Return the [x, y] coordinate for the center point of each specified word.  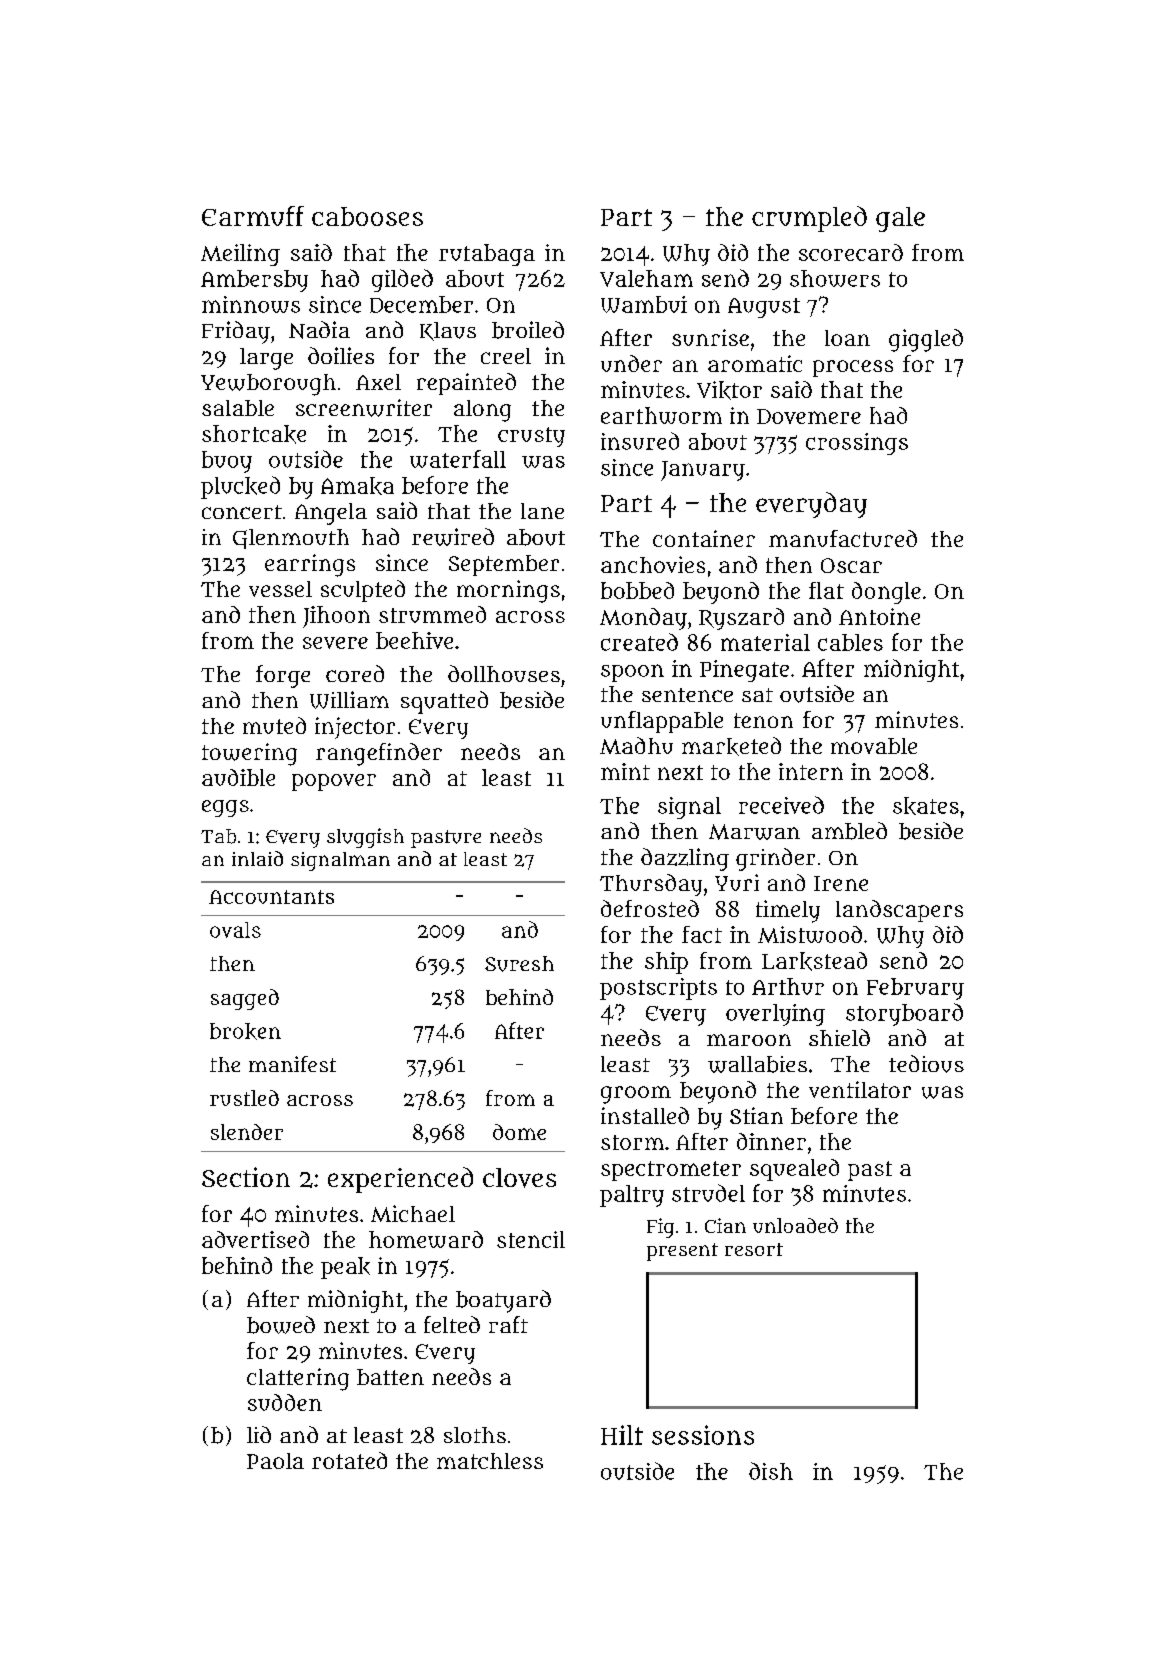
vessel [280, 589]
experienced [400, 1180]
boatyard [503, 1301]
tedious [926, 1064]
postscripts [658, 989]
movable [874, 746]
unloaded [795, 1225]
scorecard [851, 252]
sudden [285, 1402]
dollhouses [504, 673]
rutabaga [487, 255]
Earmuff [253, 216]
